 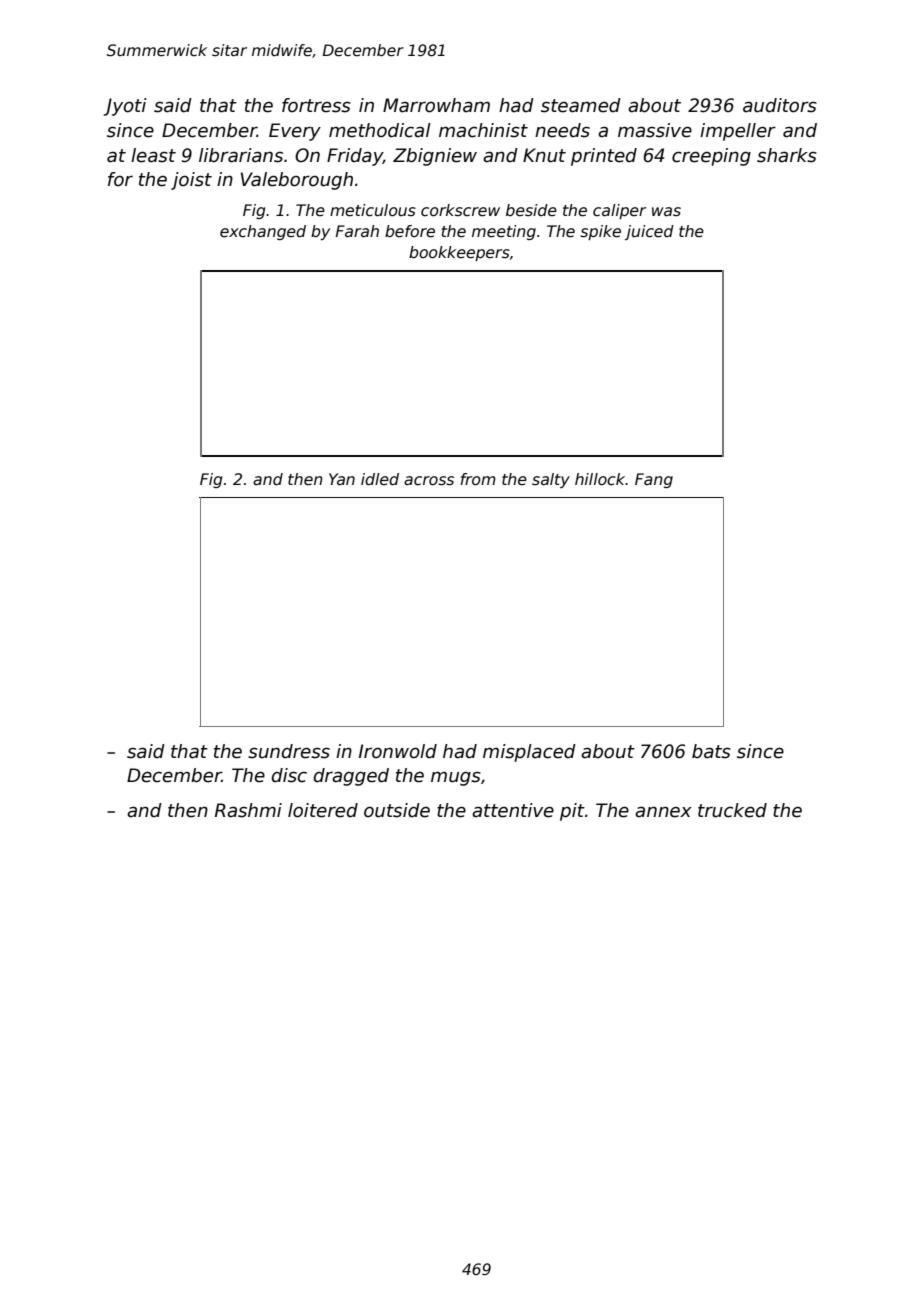 I want to click on least, so click(x=153, y=155).
